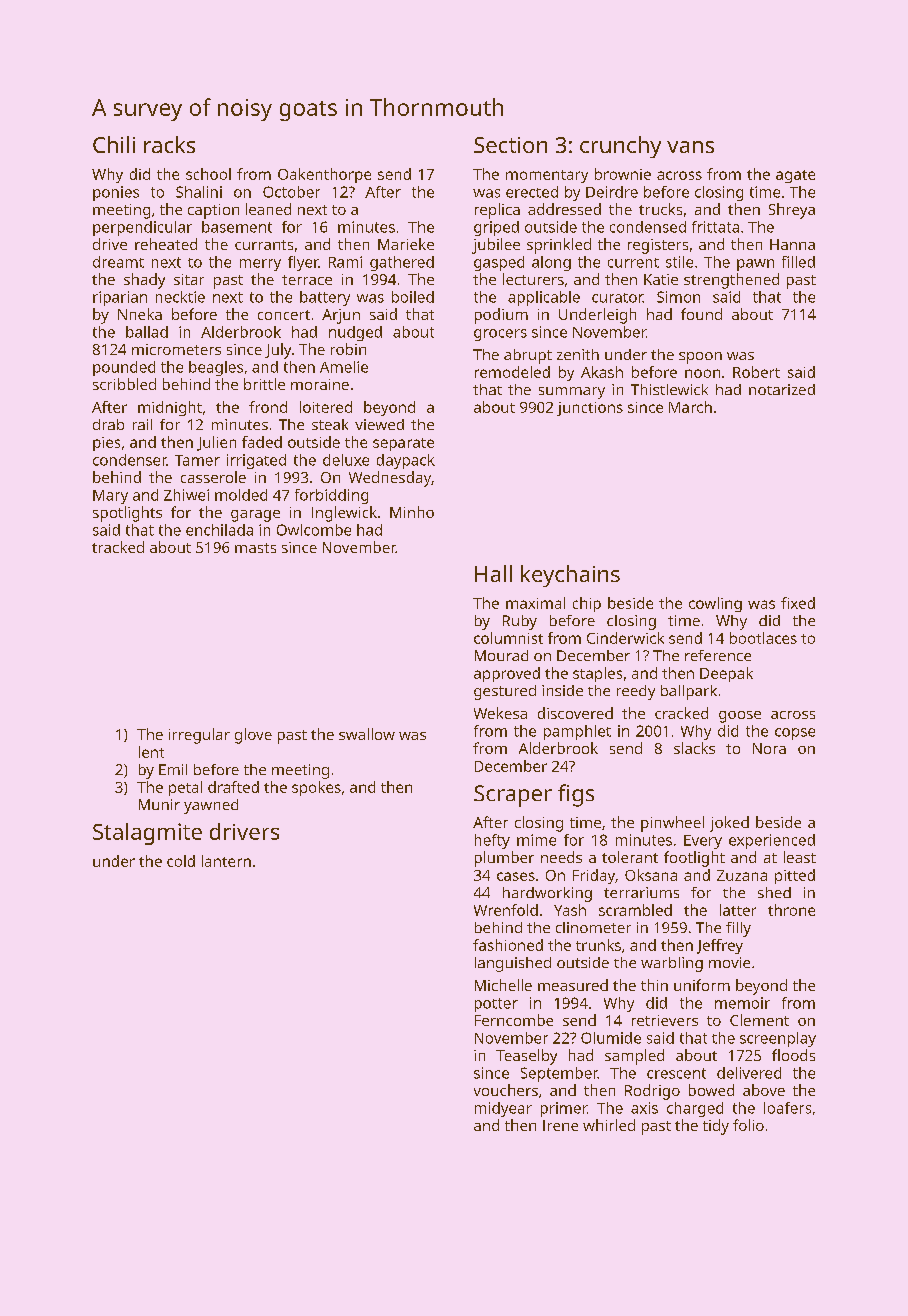 This screenshot has height=1316, width=908. I want to click on lantern, so click(226, 861).
